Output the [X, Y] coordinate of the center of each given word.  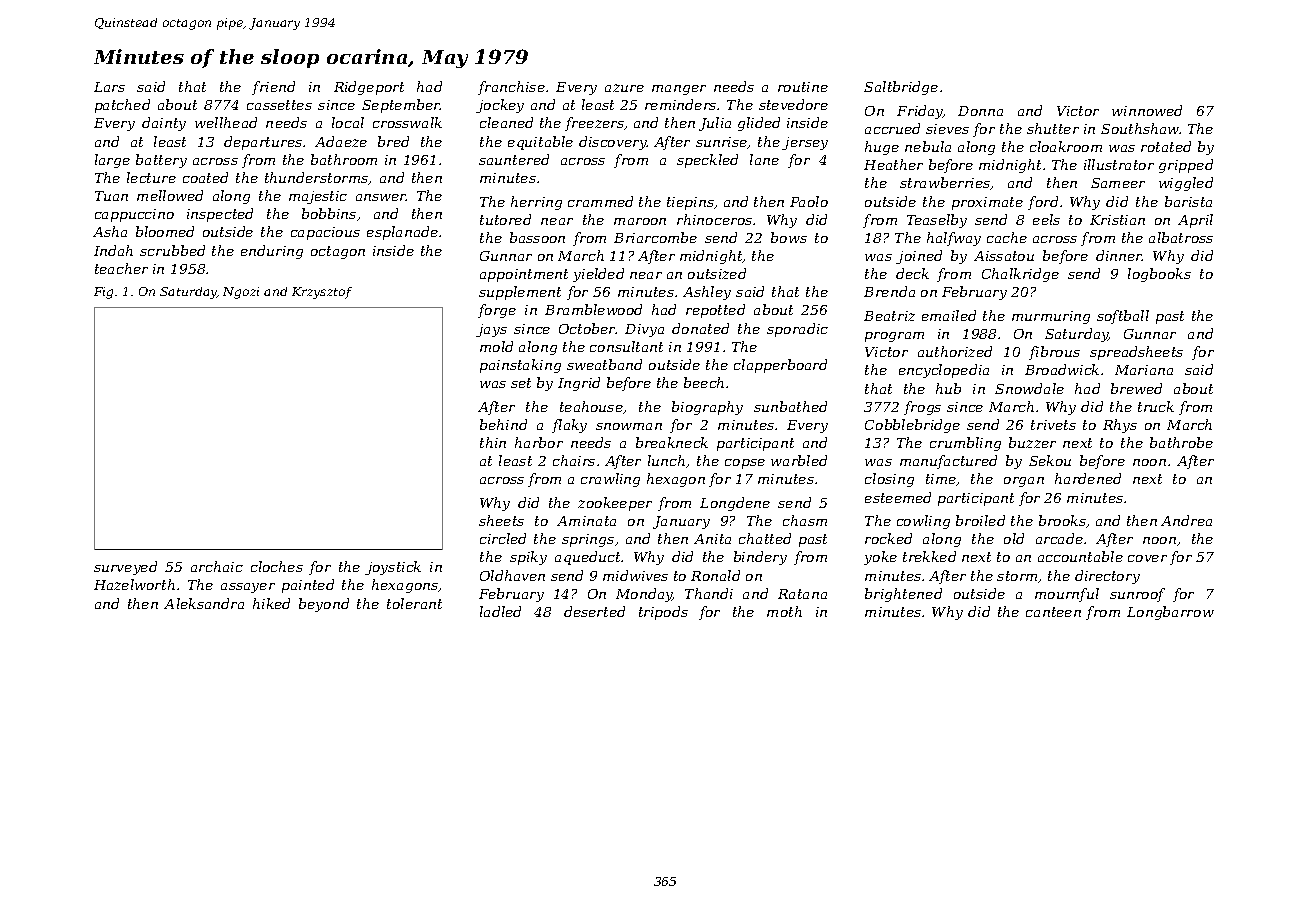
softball [1123, 317]
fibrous [1054, 353]
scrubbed [172, 250]
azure [624, 88]
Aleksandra [204, 603]
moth [784, 611]
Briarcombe [655, 237]
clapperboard [780, 366]
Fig [103, 293]
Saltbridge [901, 88]
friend [273, 88]
